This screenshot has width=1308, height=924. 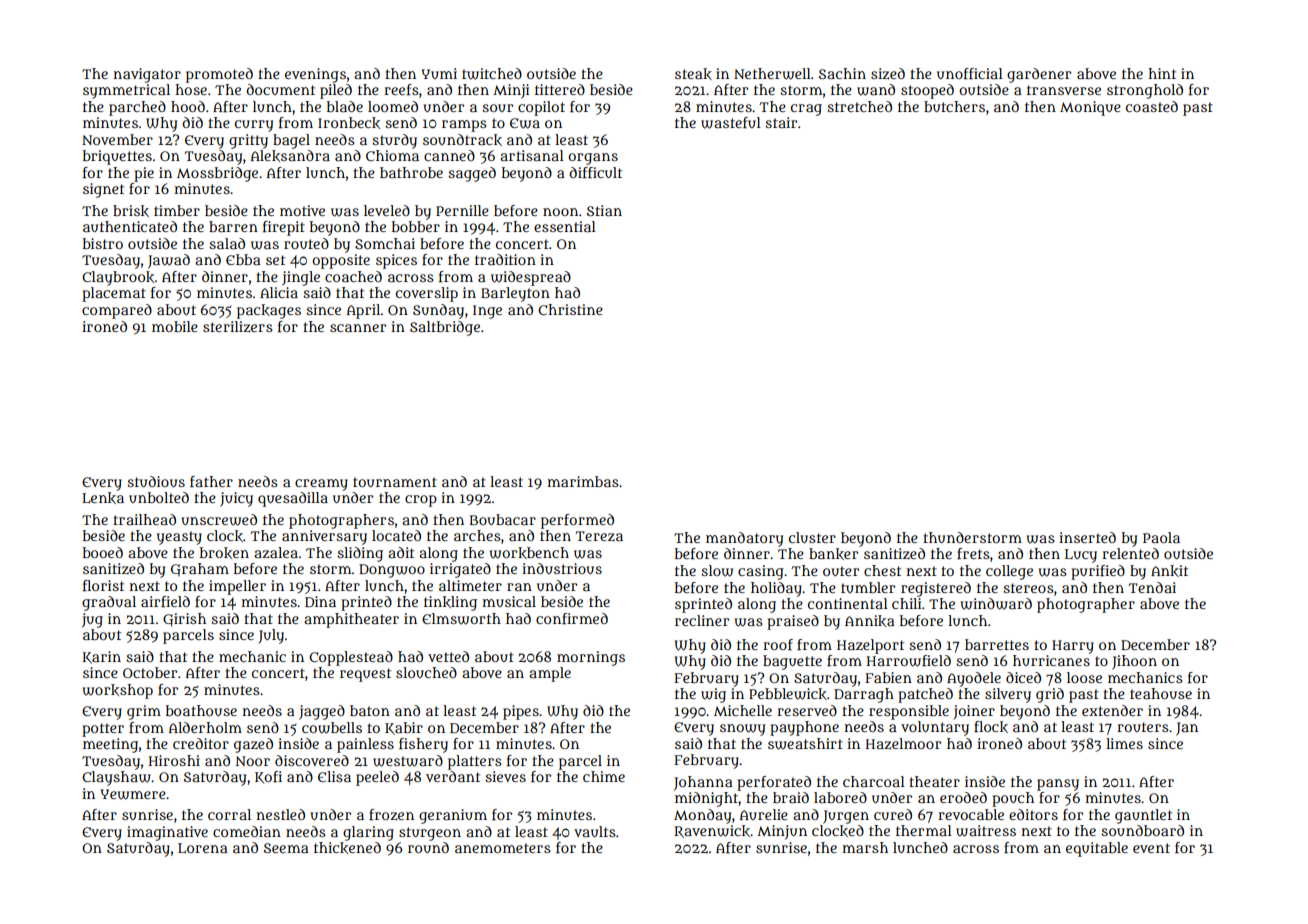 What do you see at coordinates (1081, 556) in the screenshot?
I see `Lucy` at bounding box center [1081, 556].
